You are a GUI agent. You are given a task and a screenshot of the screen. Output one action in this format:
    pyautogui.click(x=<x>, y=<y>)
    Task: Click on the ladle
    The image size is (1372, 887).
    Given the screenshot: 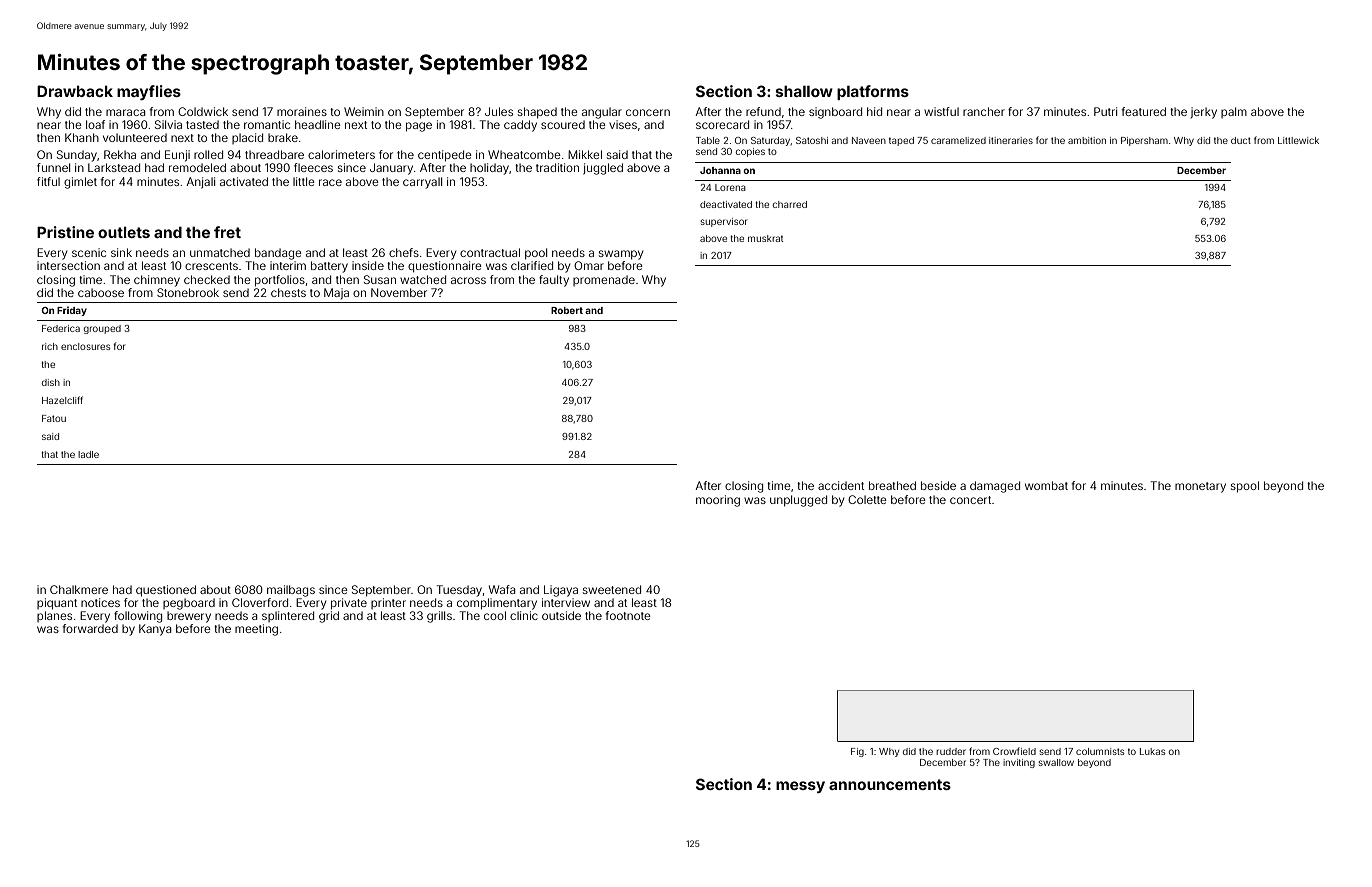 What is the action you would take?
    pyautogui.click(x=88, y=454)
